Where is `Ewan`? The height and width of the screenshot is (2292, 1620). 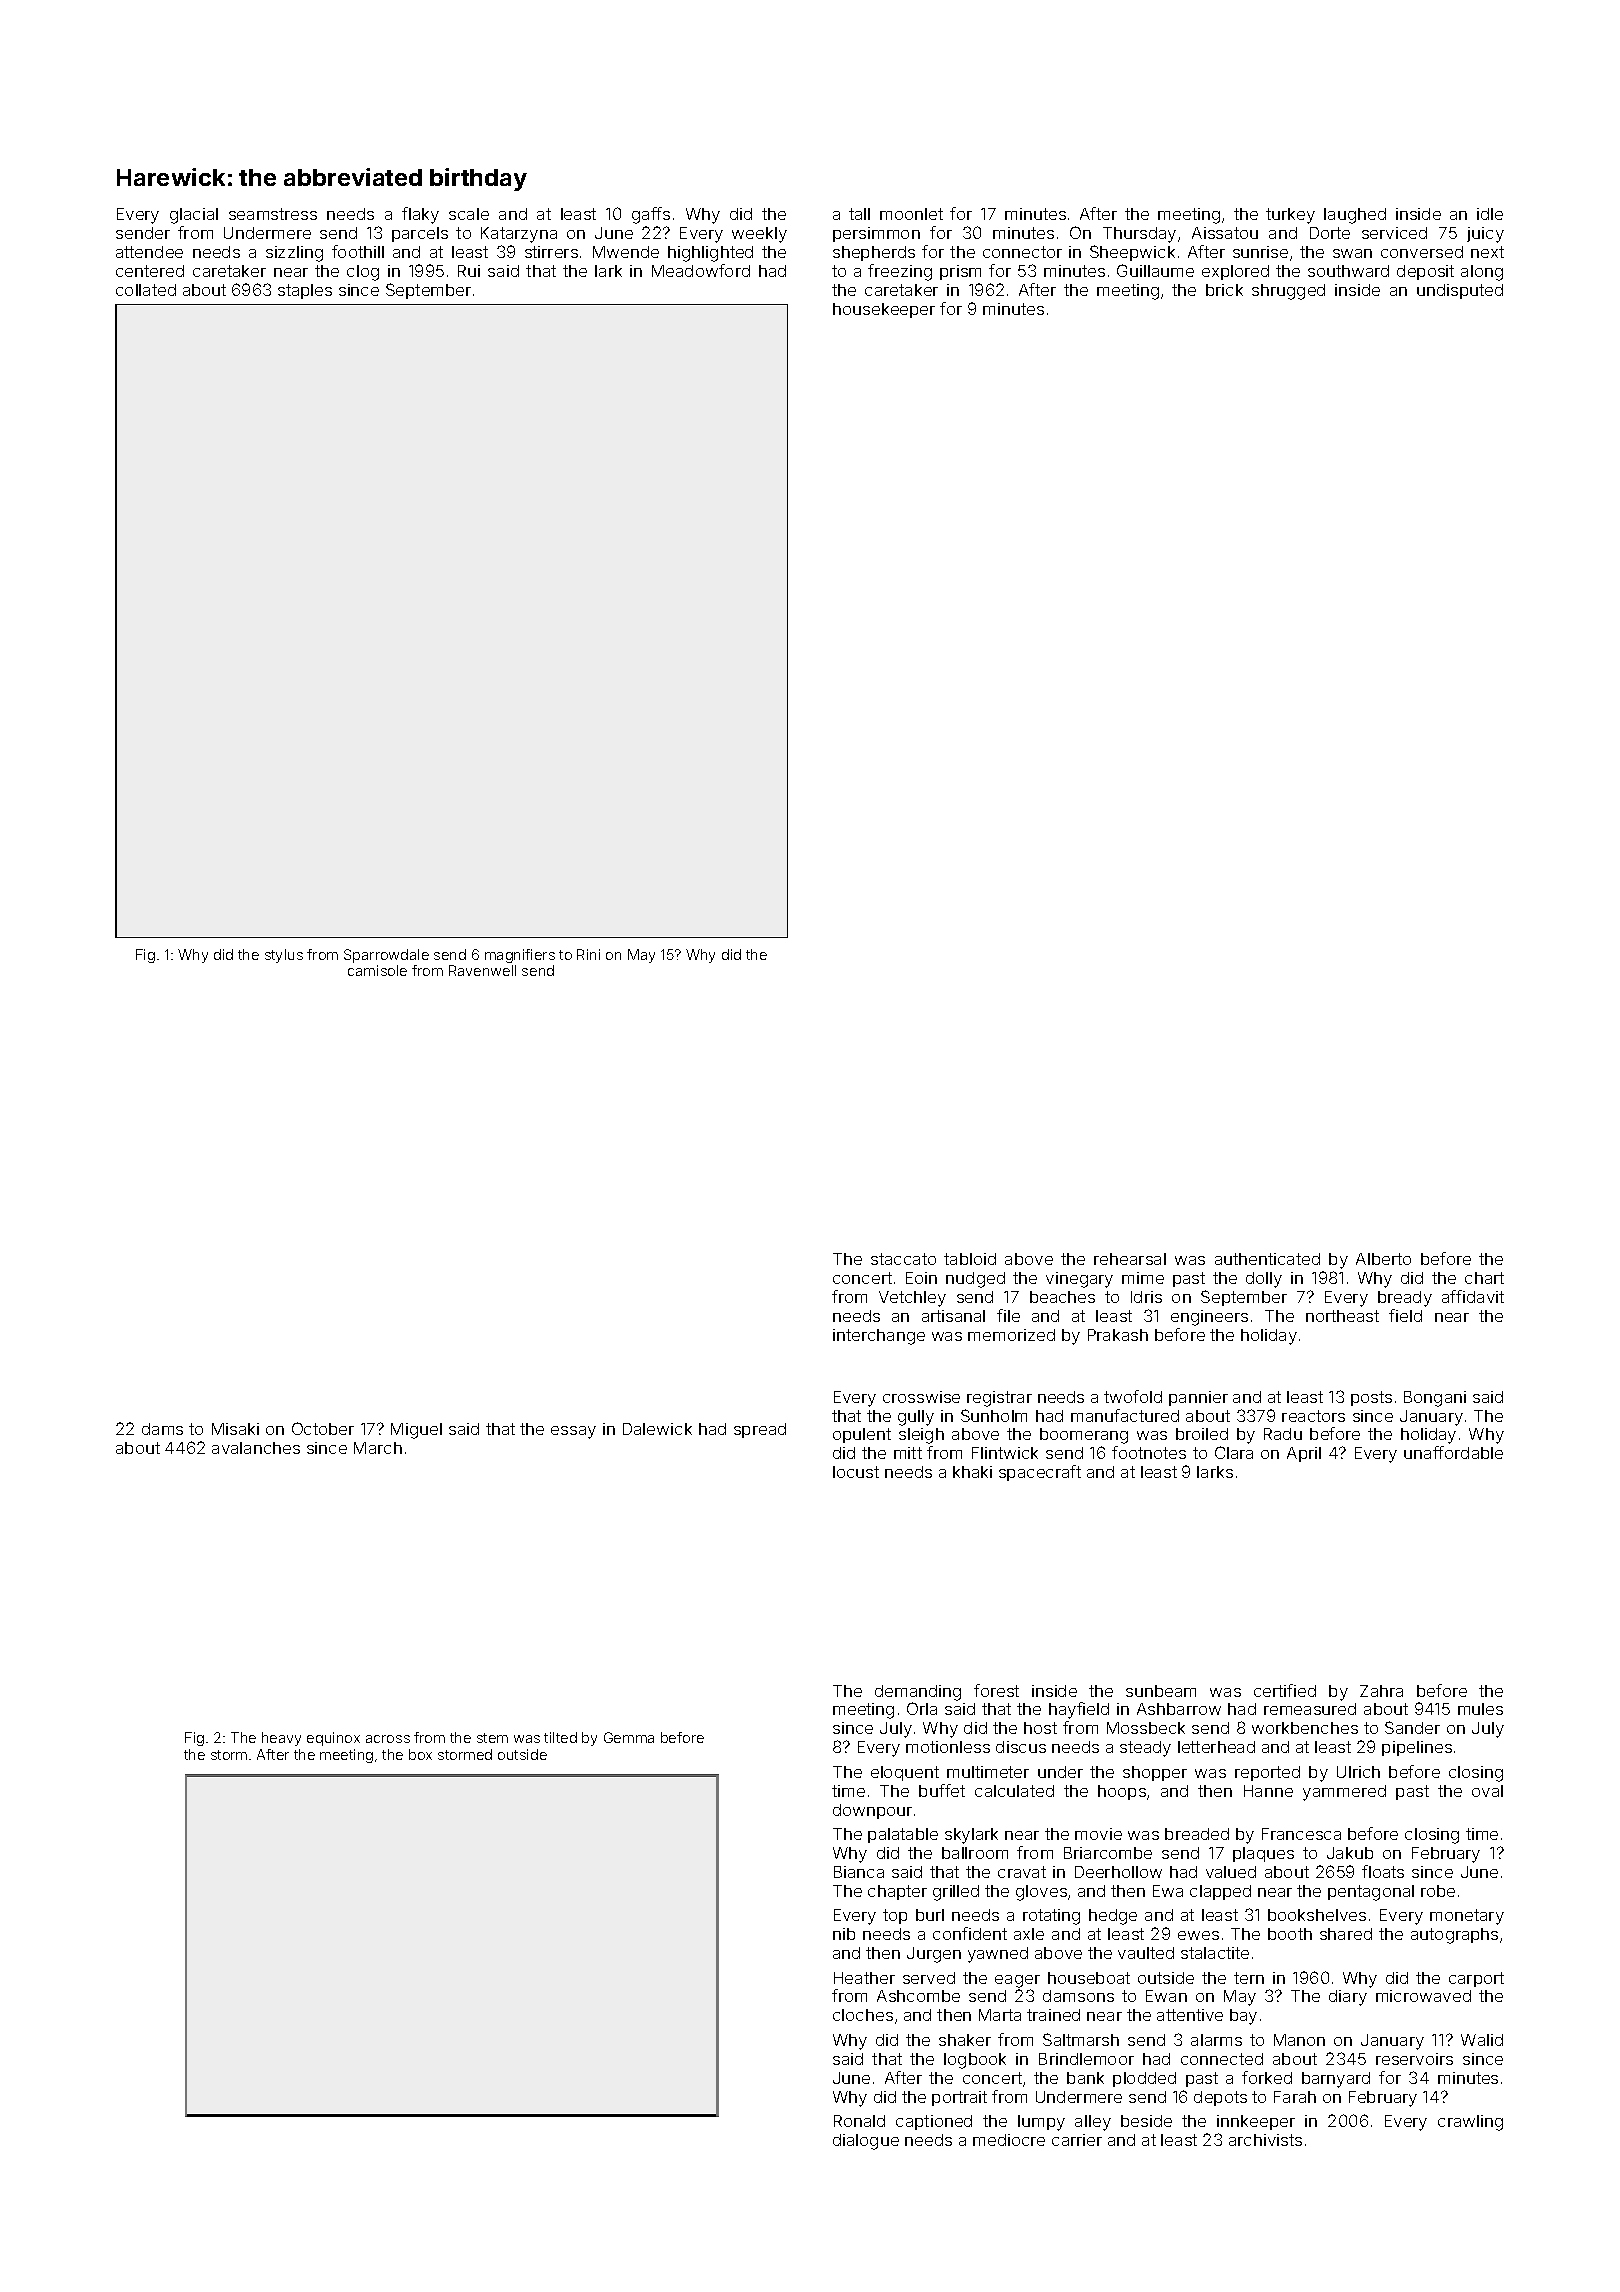 Ewan is located at coordinates (1166, 1996).
